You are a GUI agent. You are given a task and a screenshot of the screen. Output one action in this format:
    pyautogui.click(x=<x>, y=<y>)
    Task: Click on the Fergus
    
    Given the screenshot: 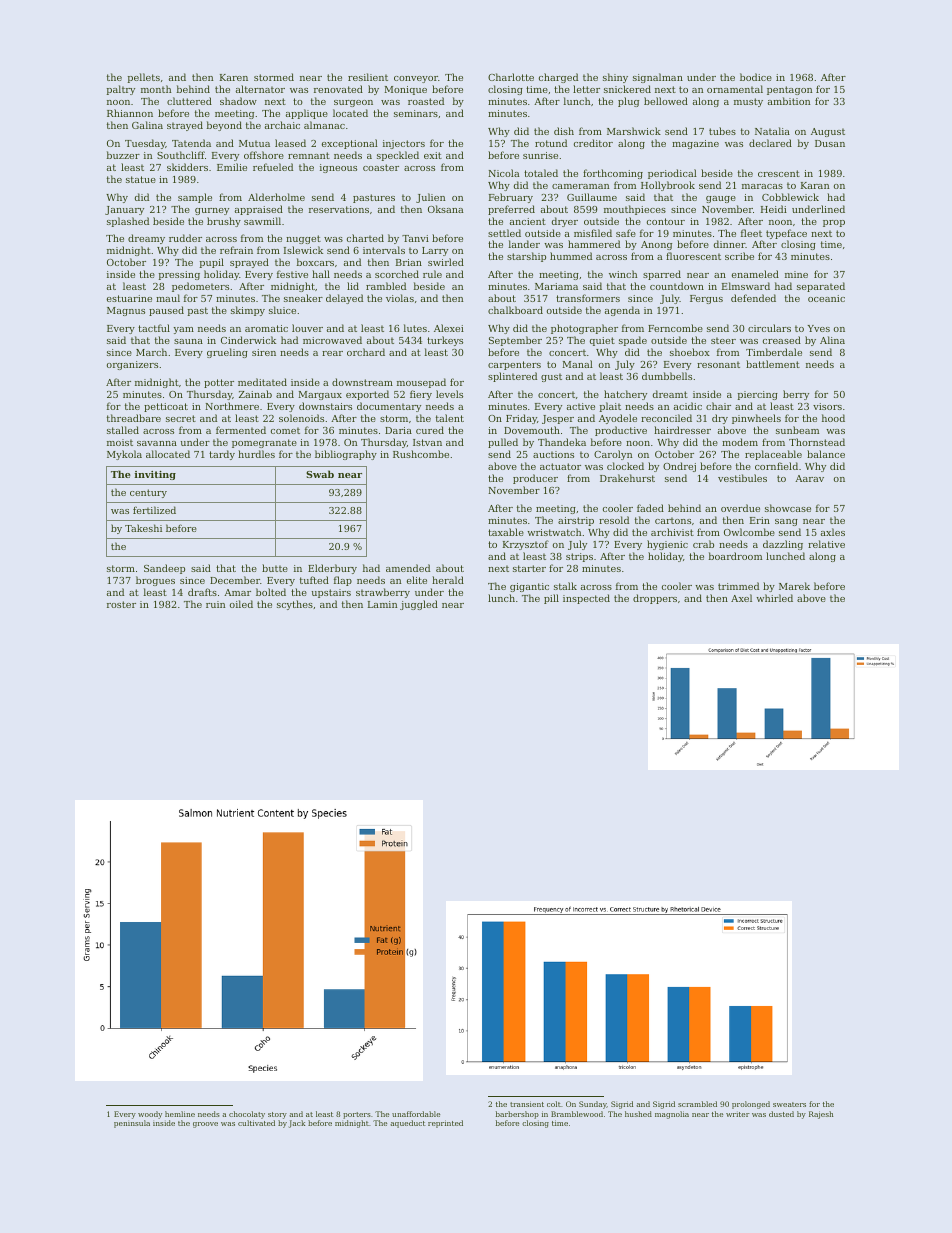 What is the action you would take?
    pyautogui.click(x=706, y=299)
